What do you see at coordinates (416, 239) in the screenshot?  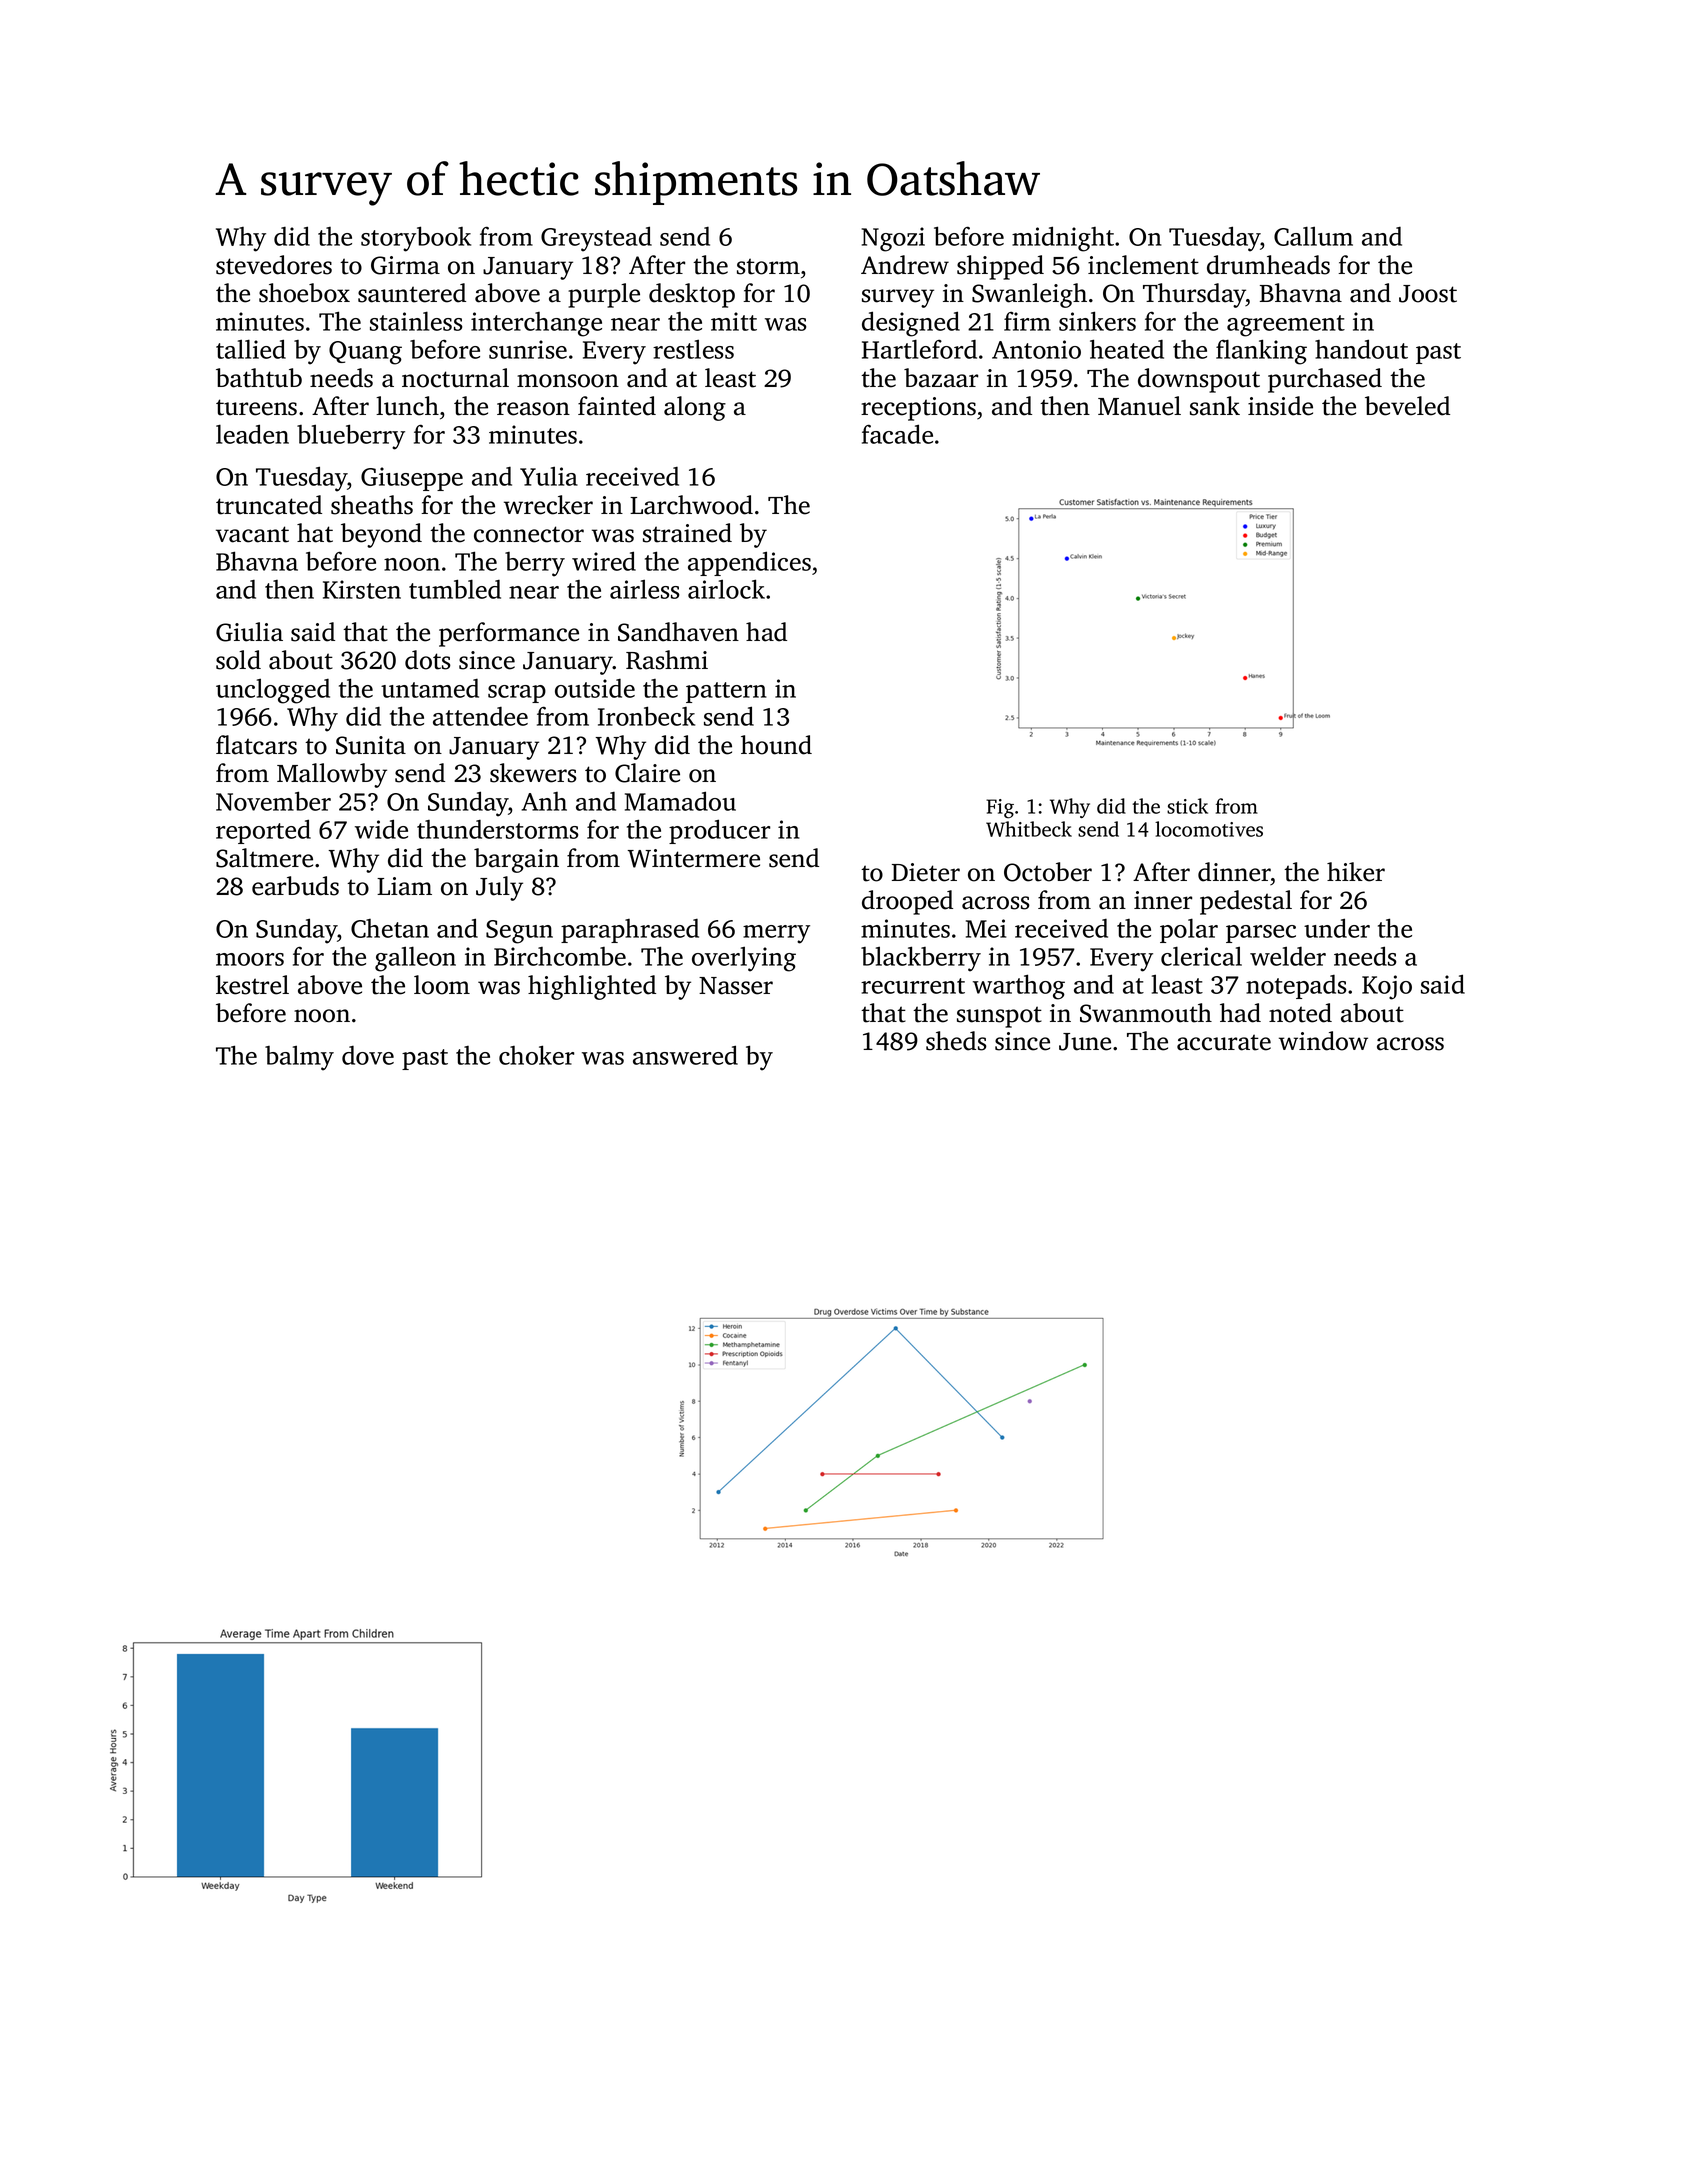 I see `storybook` at bounding box center [416, 239].
